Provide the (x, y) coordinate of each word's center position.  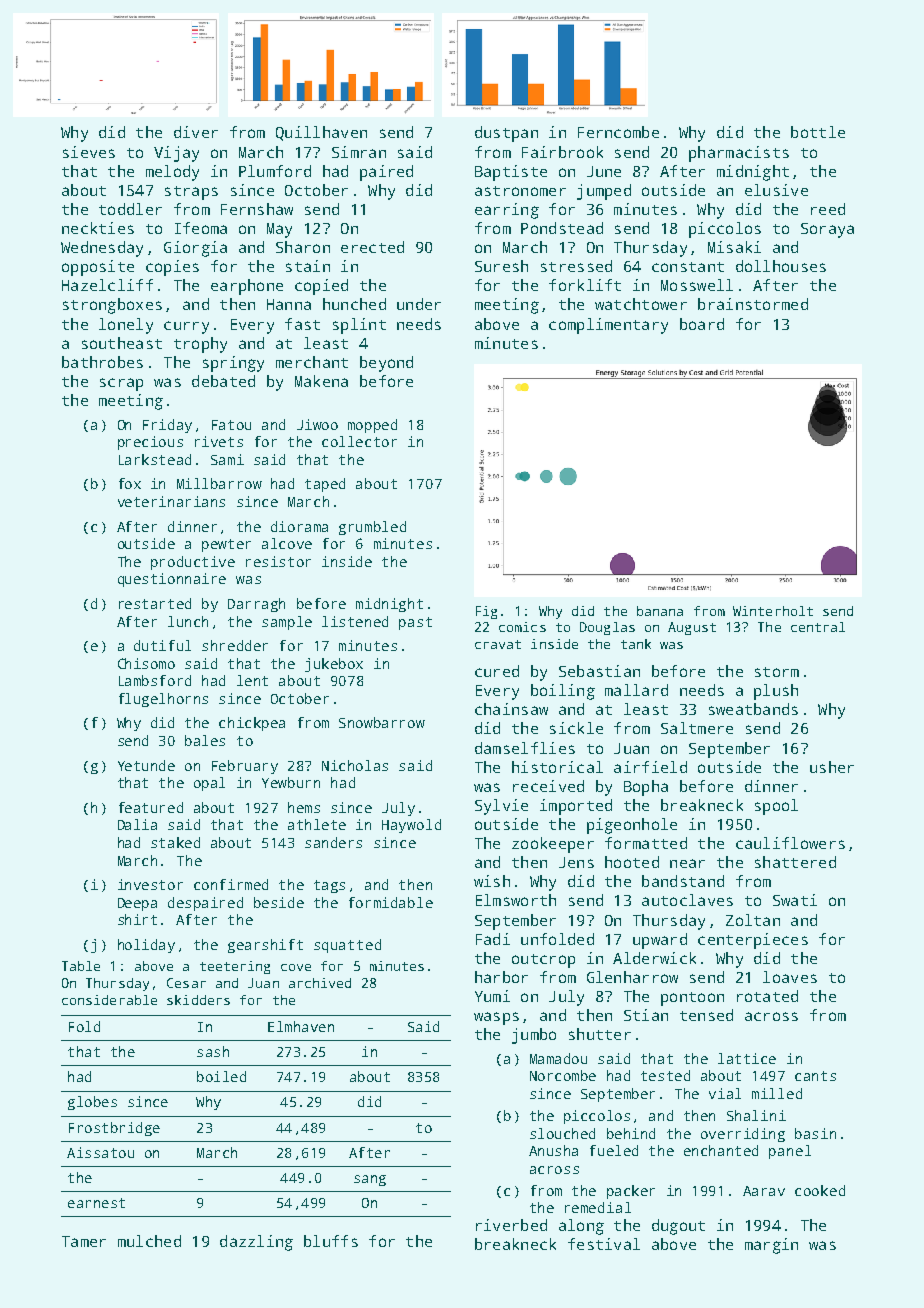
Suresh (501, 266)
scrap (121, 384)
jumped (604, 192)
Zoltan (753, 920)
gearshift (265, 946)
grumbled (372, 528)
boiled (221, 1076)
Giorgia (195, 249)
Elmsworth (516, 900)
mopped (372, 426)
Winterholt (773, 611)
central (818, 627)
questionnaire (172, 580)
